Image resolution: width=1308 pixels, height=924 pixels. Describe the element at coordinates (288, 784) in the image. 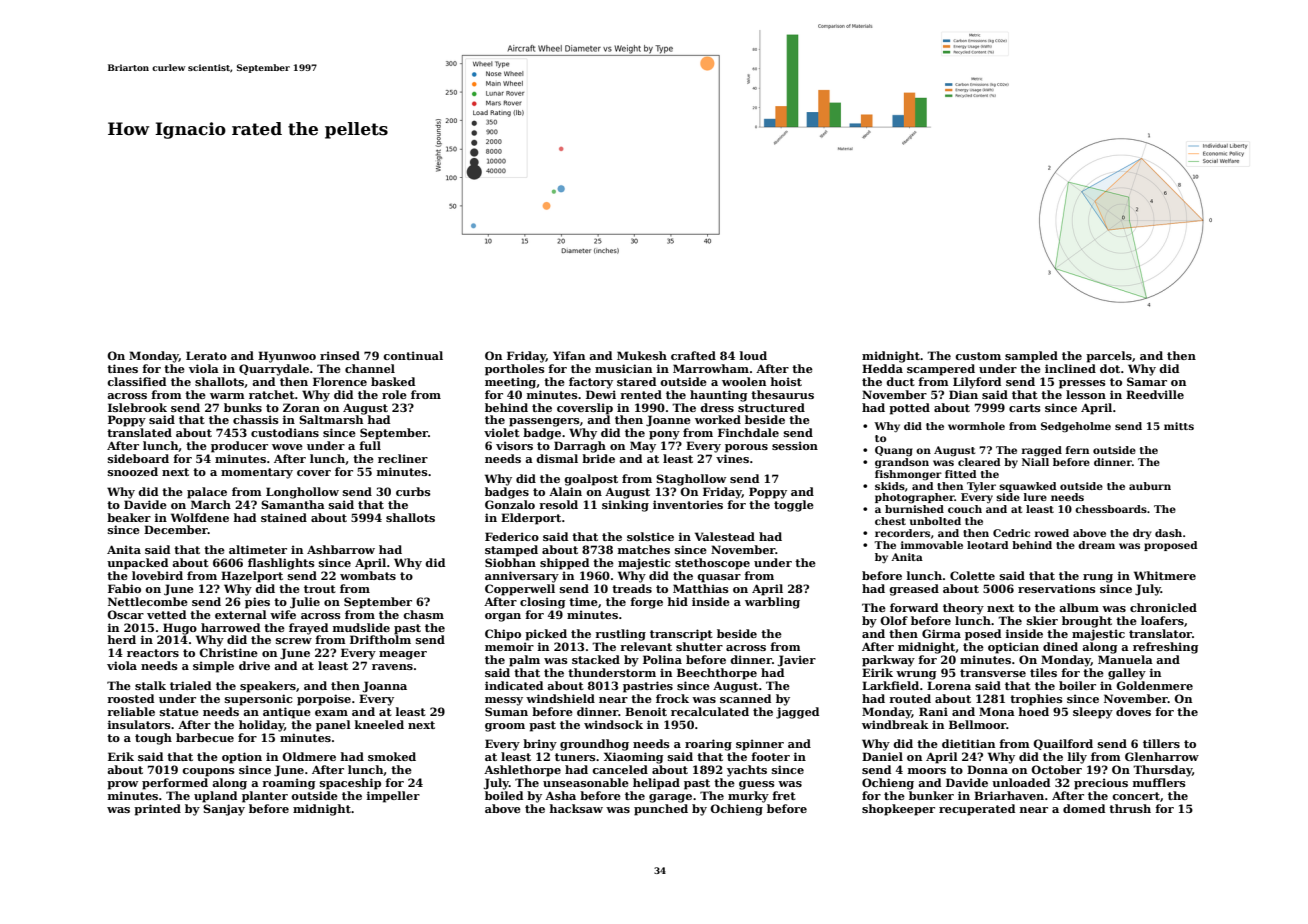

I see `roaming` at that location.
